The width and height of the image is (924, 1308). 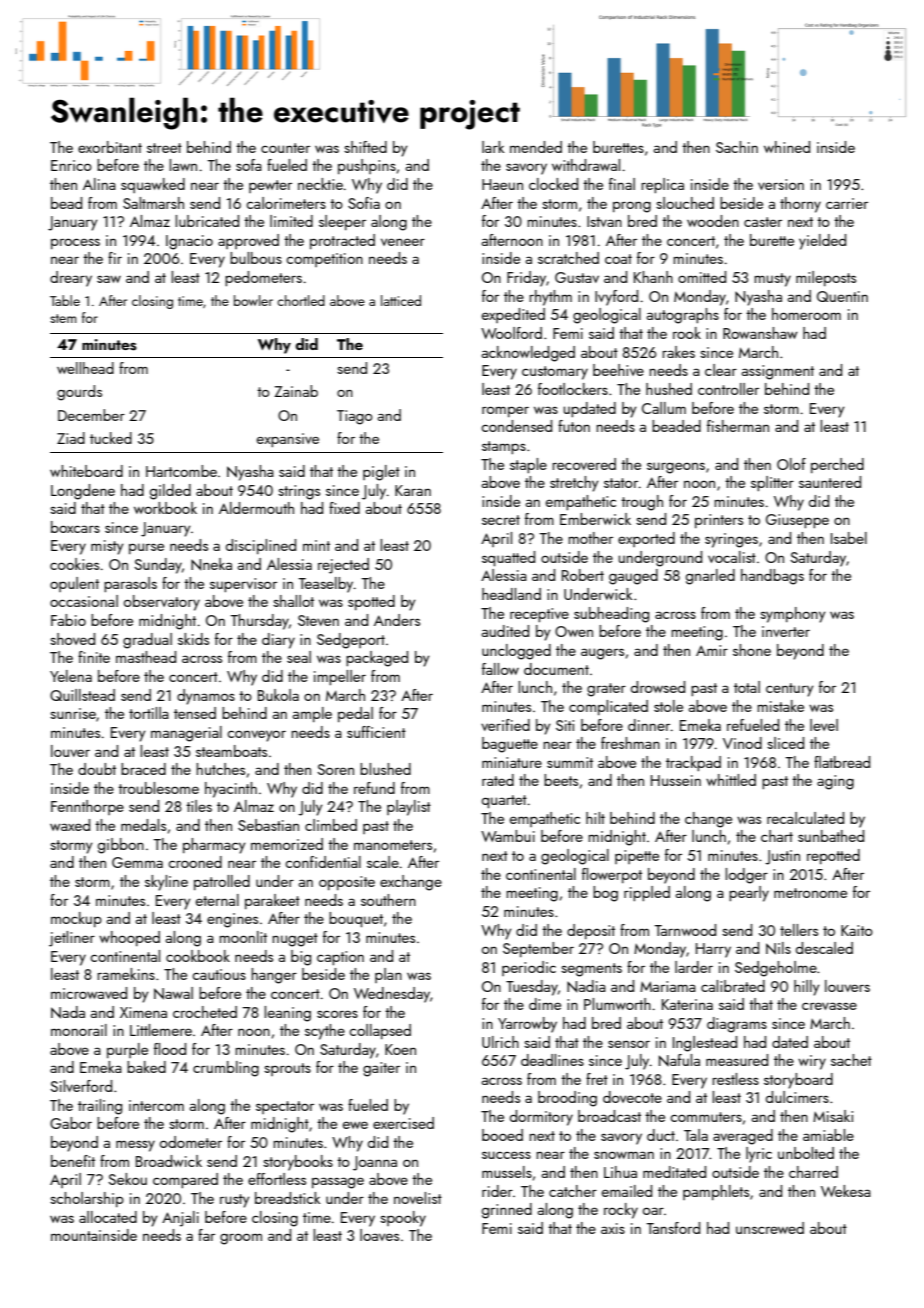 I want to click on shifted, so click(x=365, y=147).
